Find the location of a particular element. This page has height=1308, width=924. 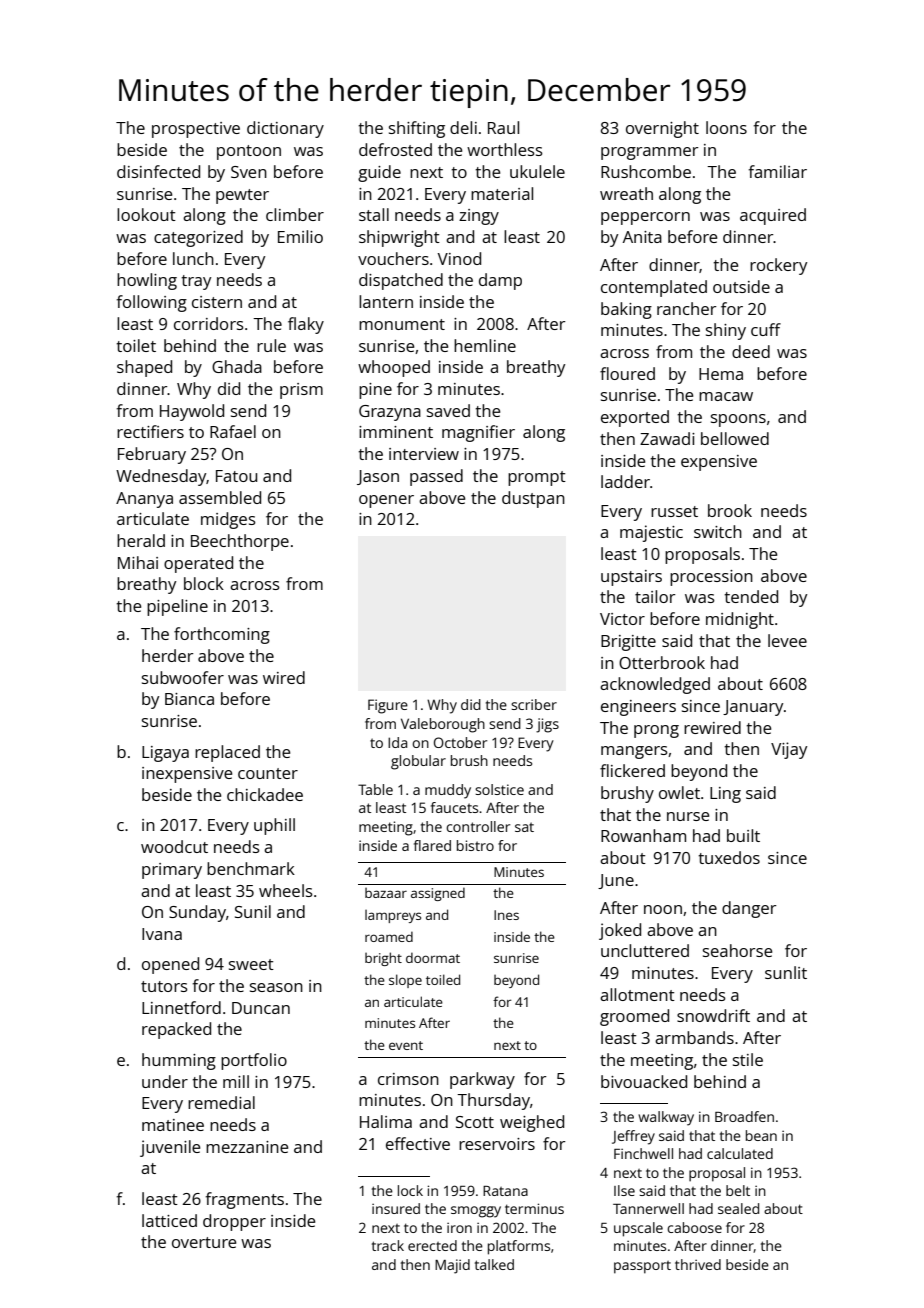

Raul is located at coordinates (503, 127).
